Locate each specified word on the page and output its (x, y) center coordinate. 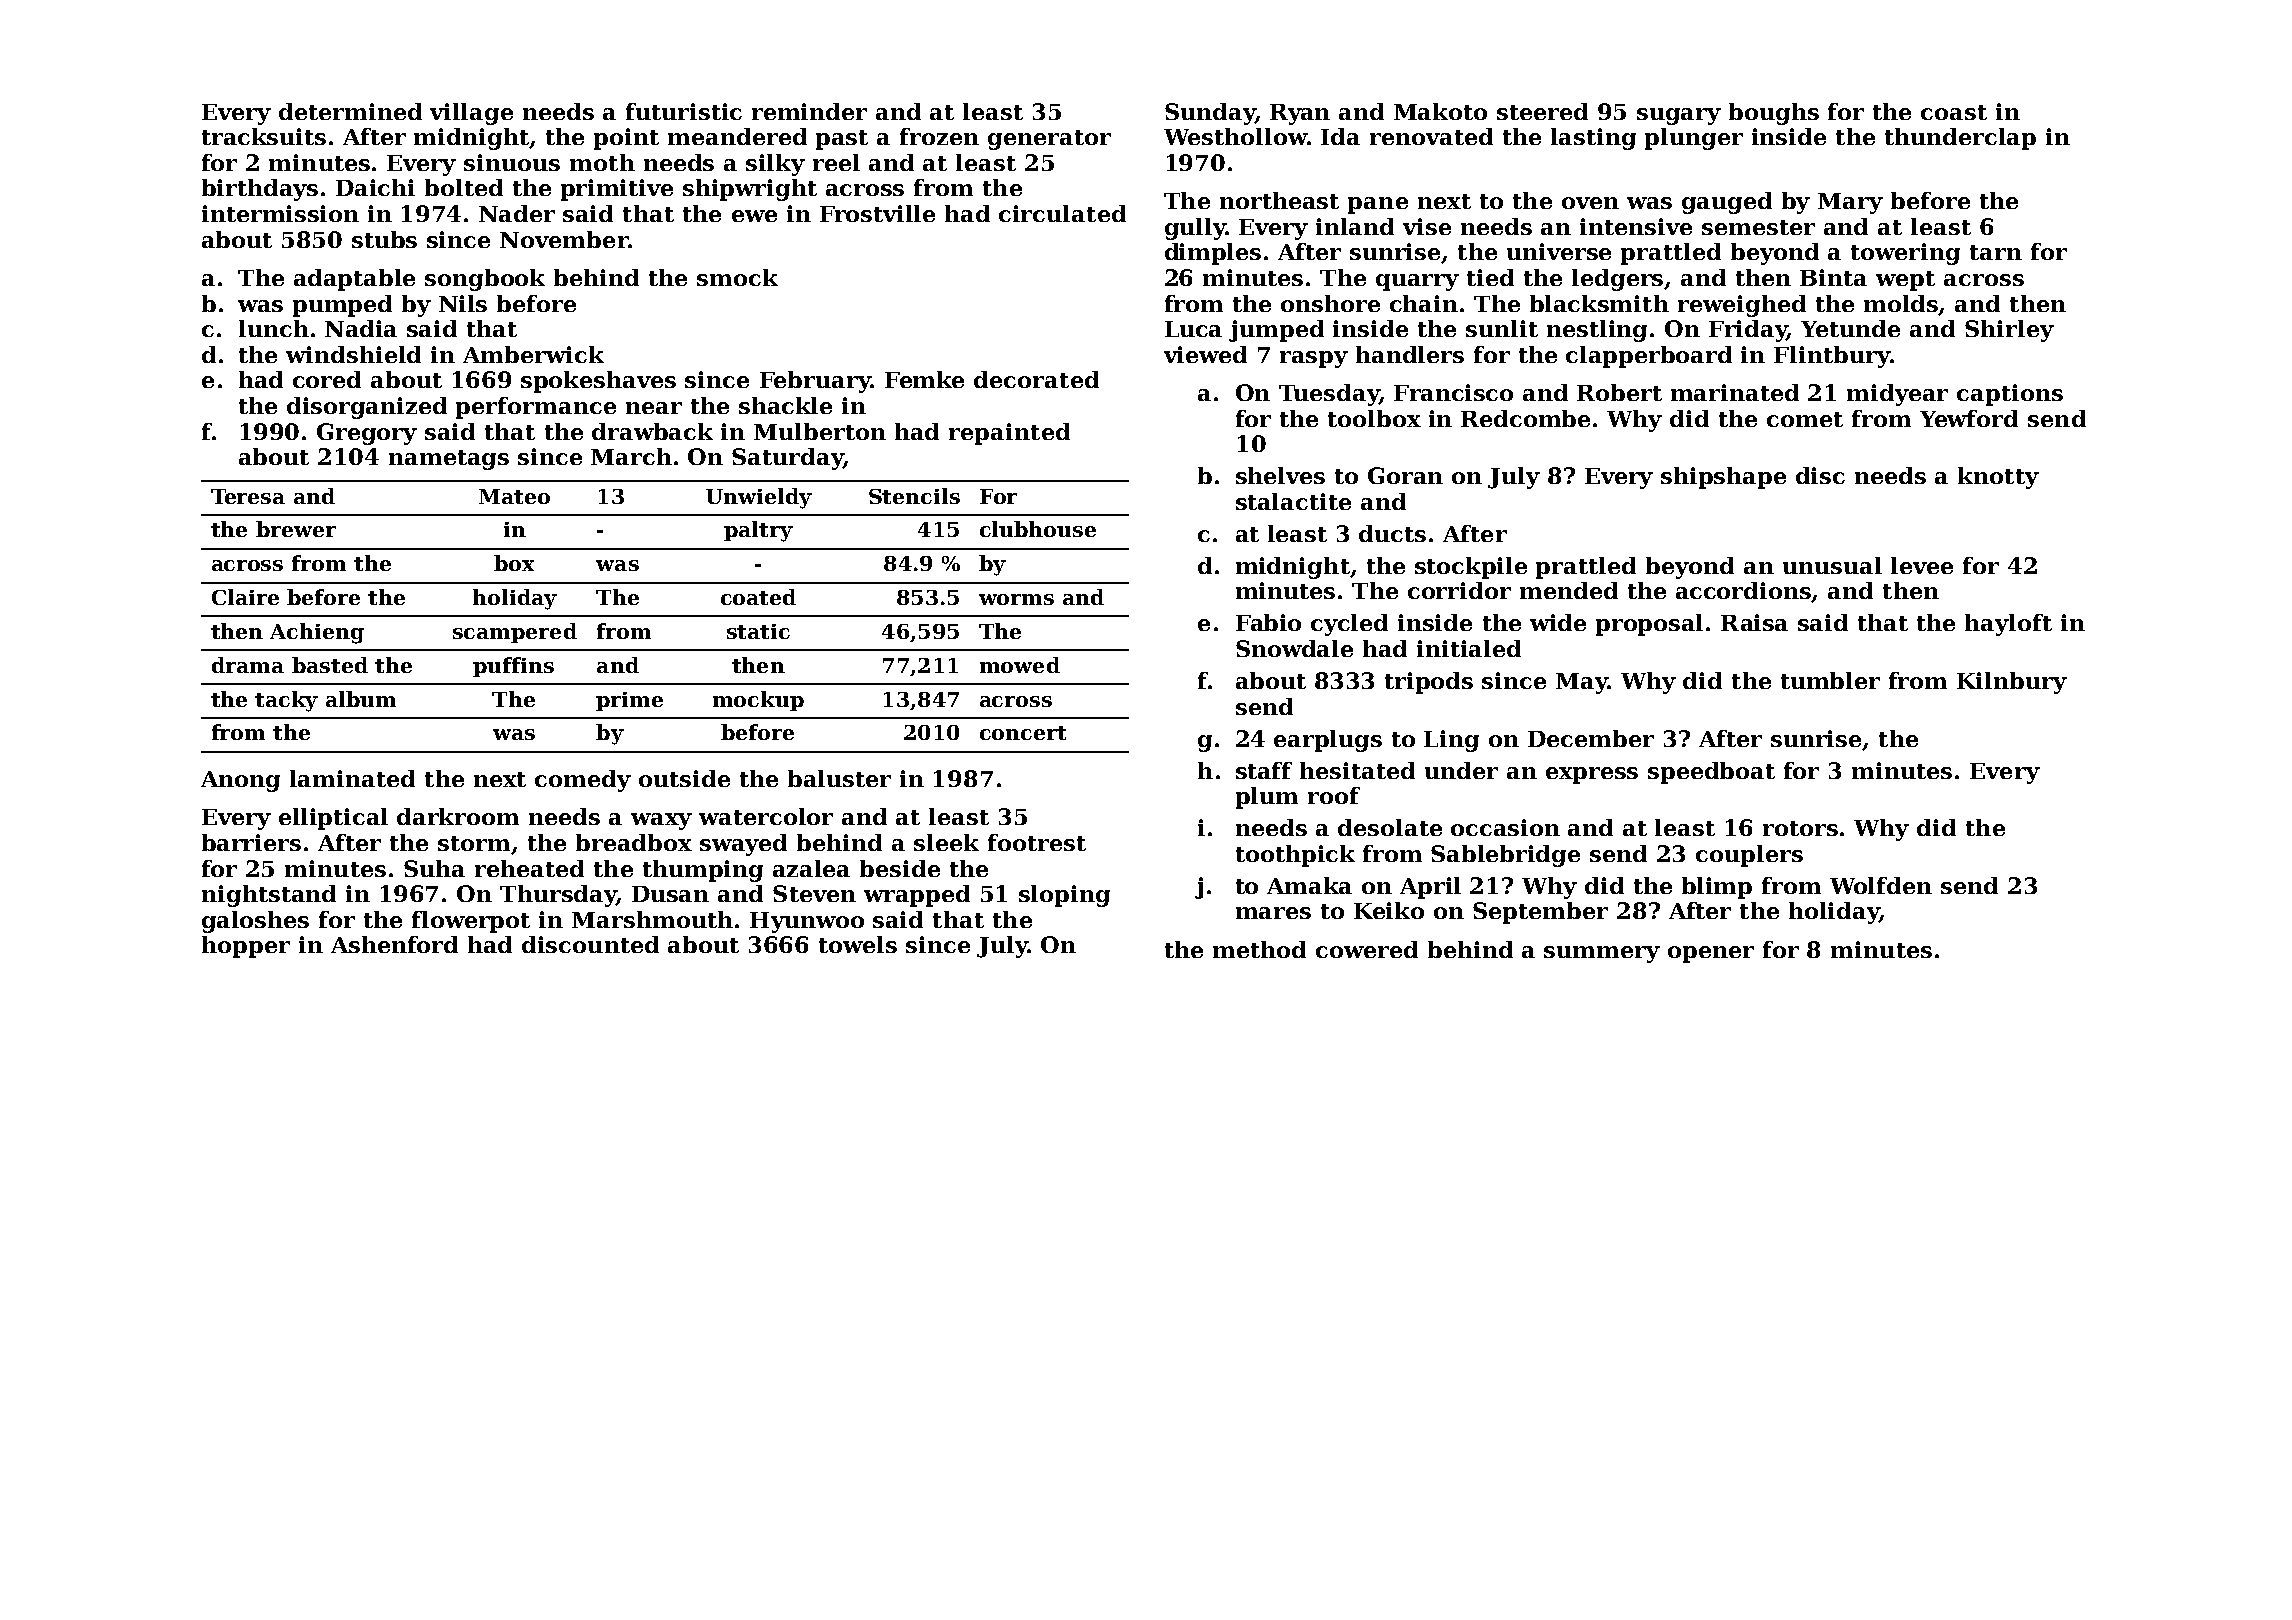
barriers (251, 842)
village (471, 114)
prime (629, 701)
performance (536, 408)
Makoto (1440, 111)
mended (1569, 590)
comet (1805, 419)
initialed (1469, 648)
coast (1954, 112)
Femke (924, 379)
